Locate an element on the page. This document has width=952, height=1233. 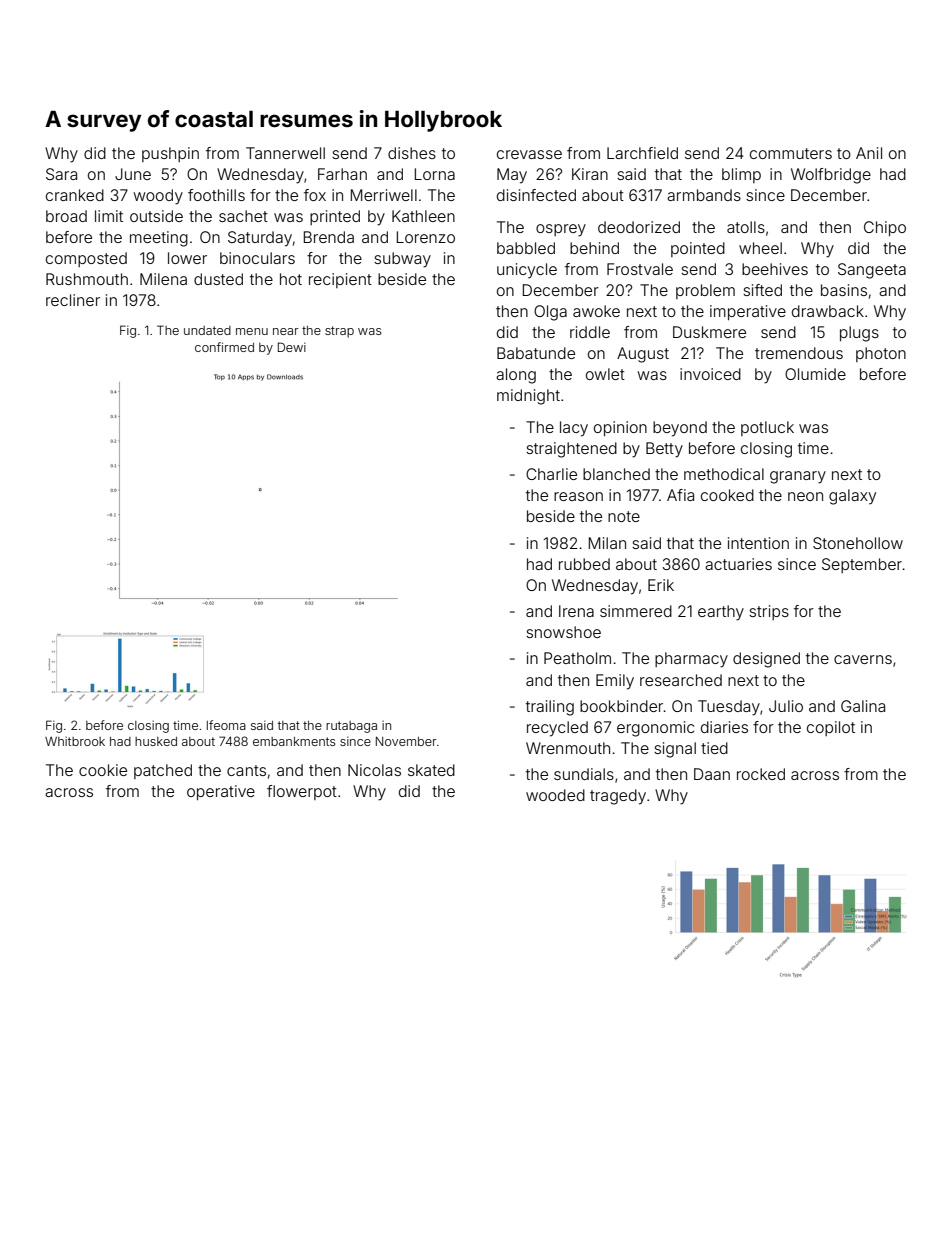
Larchfield is located at coordinates (642, 153).
